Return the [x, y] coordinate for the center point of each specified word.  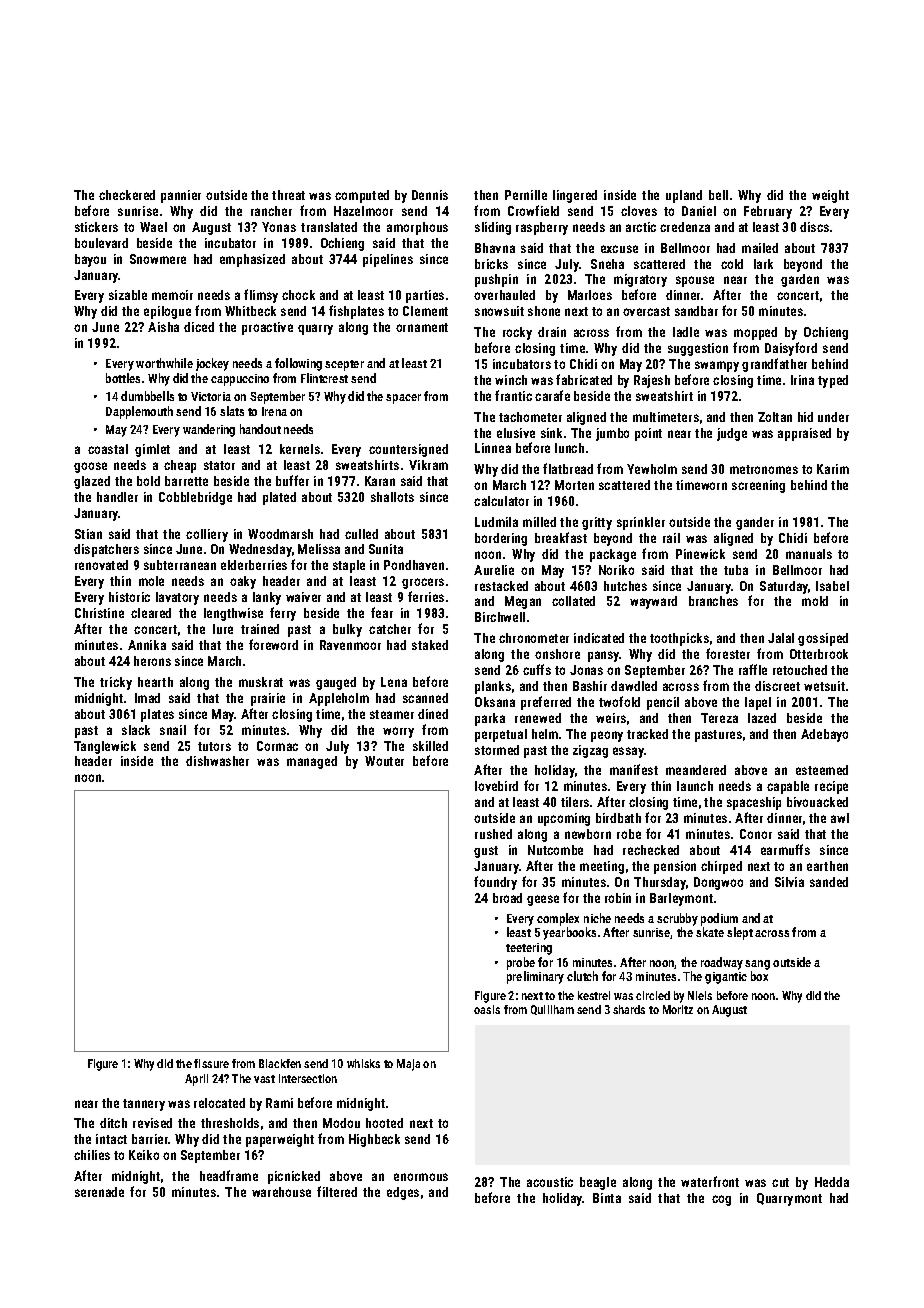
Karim [833, 469]
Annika [147, 645]
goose [90, 467]
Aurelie [494, 570]
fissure [211, 1063]
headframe [229, 1175]
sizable [128, 295]
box [759, 976]
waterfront [710, 1181]
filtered [337, 1191]
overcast [646, 311]
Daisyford [791, 349]
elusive [516, 433]
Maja [408, 1065]
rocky [517, 333]
